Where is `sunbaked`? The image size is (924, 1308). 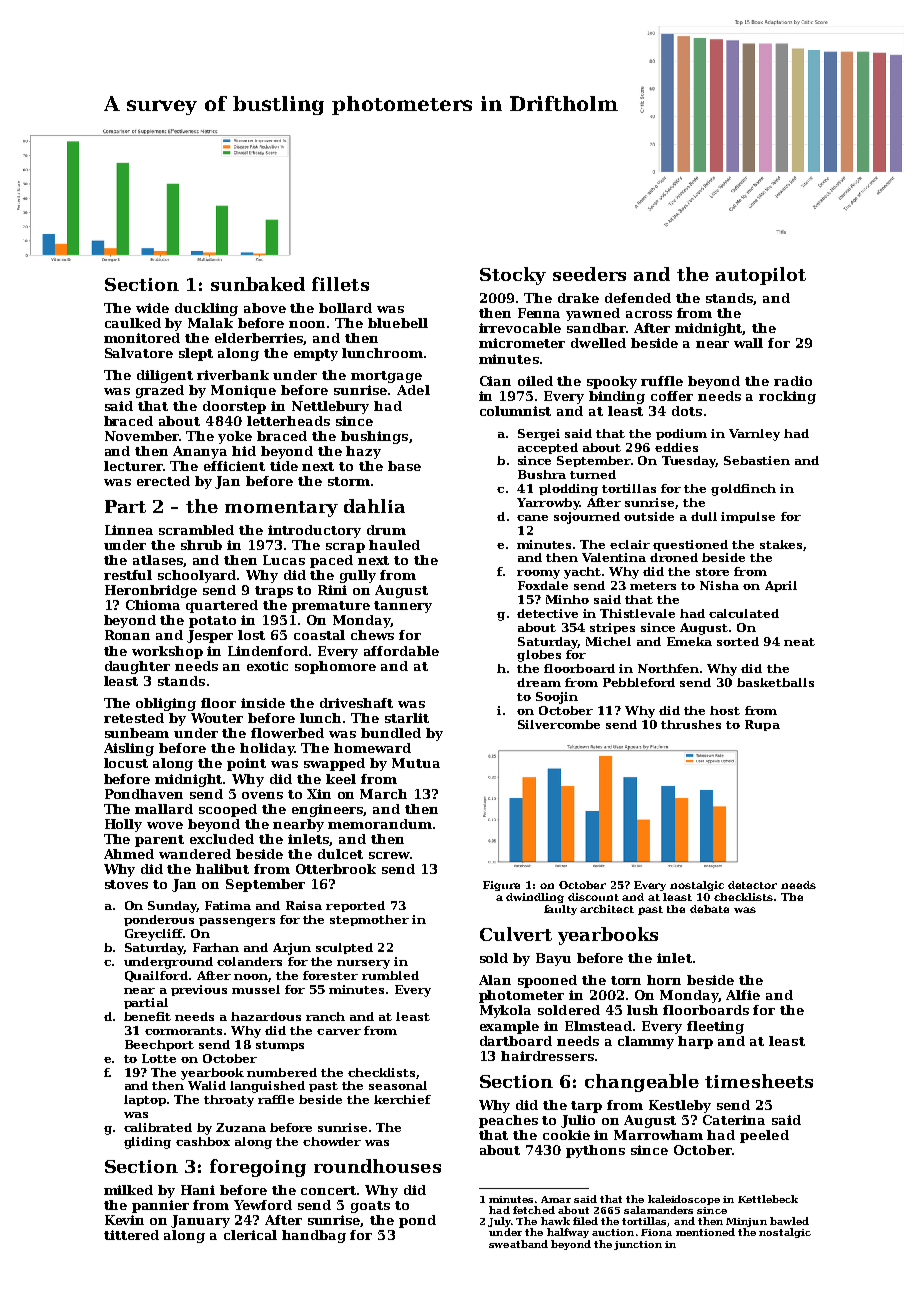
sunbaked is located at coordinates (258, 284).
